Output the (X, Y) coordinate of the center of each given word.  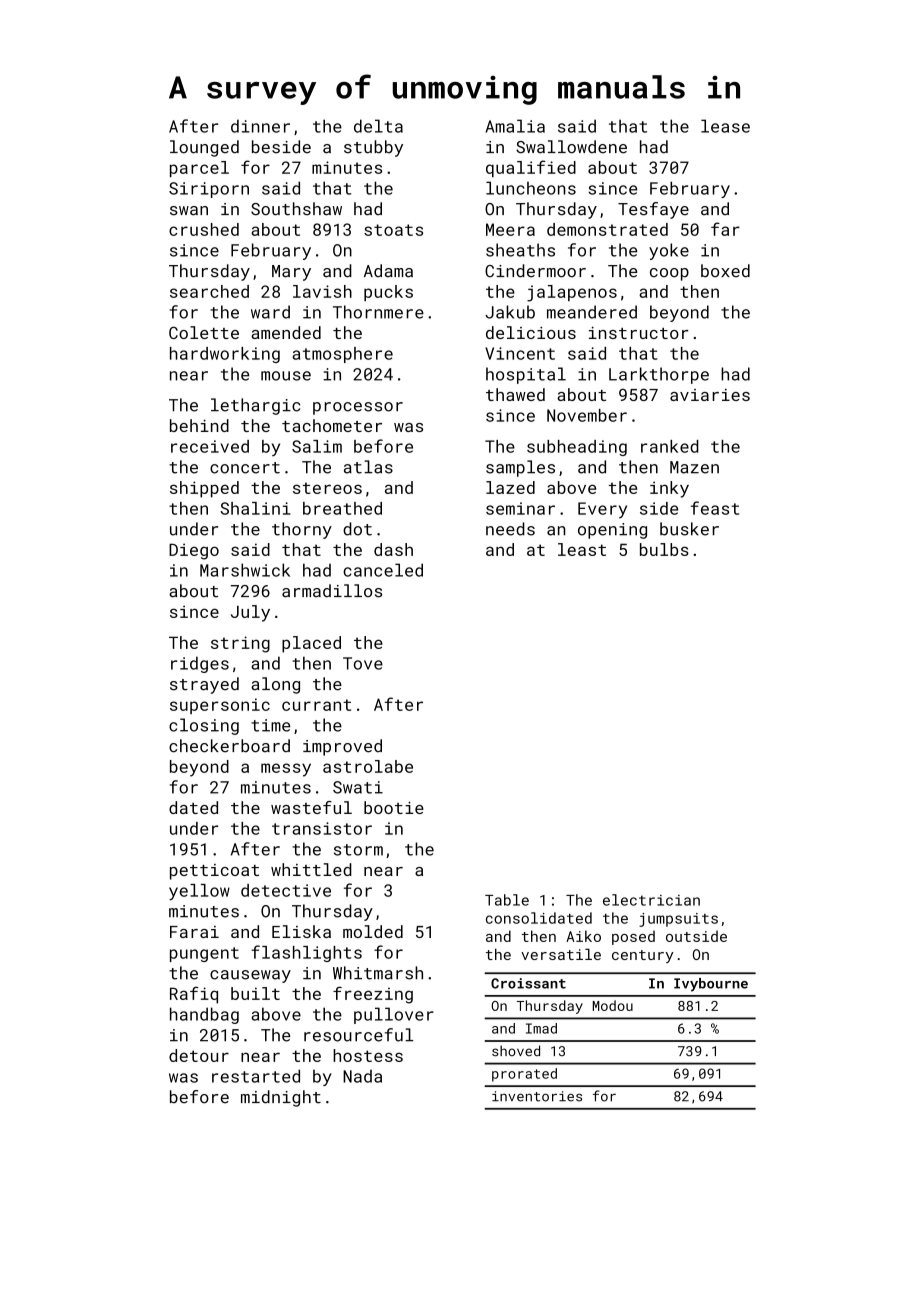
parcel (199, 169)
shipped (204, 489)
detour (199, 1055)
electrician (651, 900)
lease (725, 126)
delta (378, 126)
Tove (363, 663)
